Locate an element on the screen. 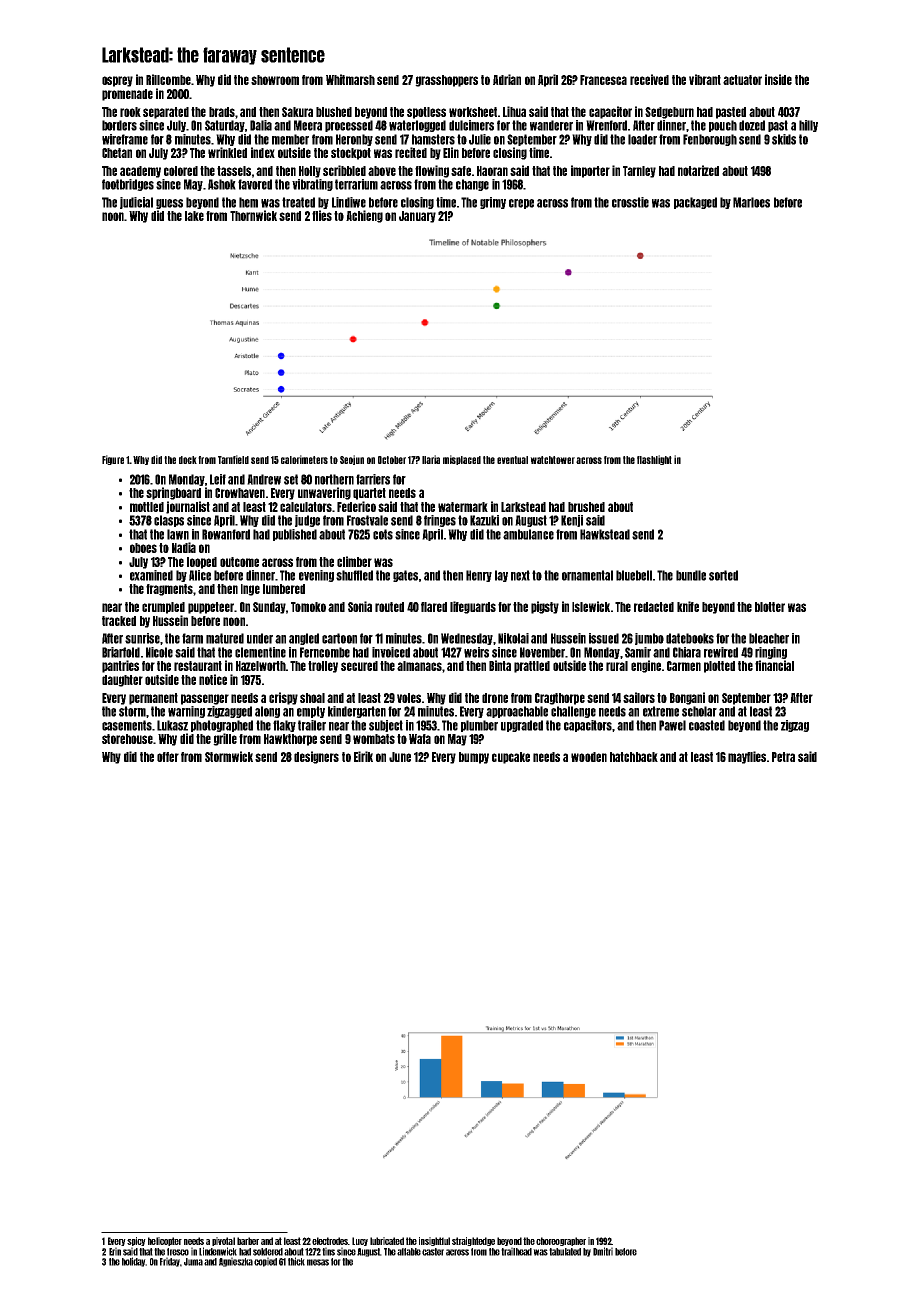 The height and width of the screenshot is (1308, 924). grille is located at coordinates (225, 739).
